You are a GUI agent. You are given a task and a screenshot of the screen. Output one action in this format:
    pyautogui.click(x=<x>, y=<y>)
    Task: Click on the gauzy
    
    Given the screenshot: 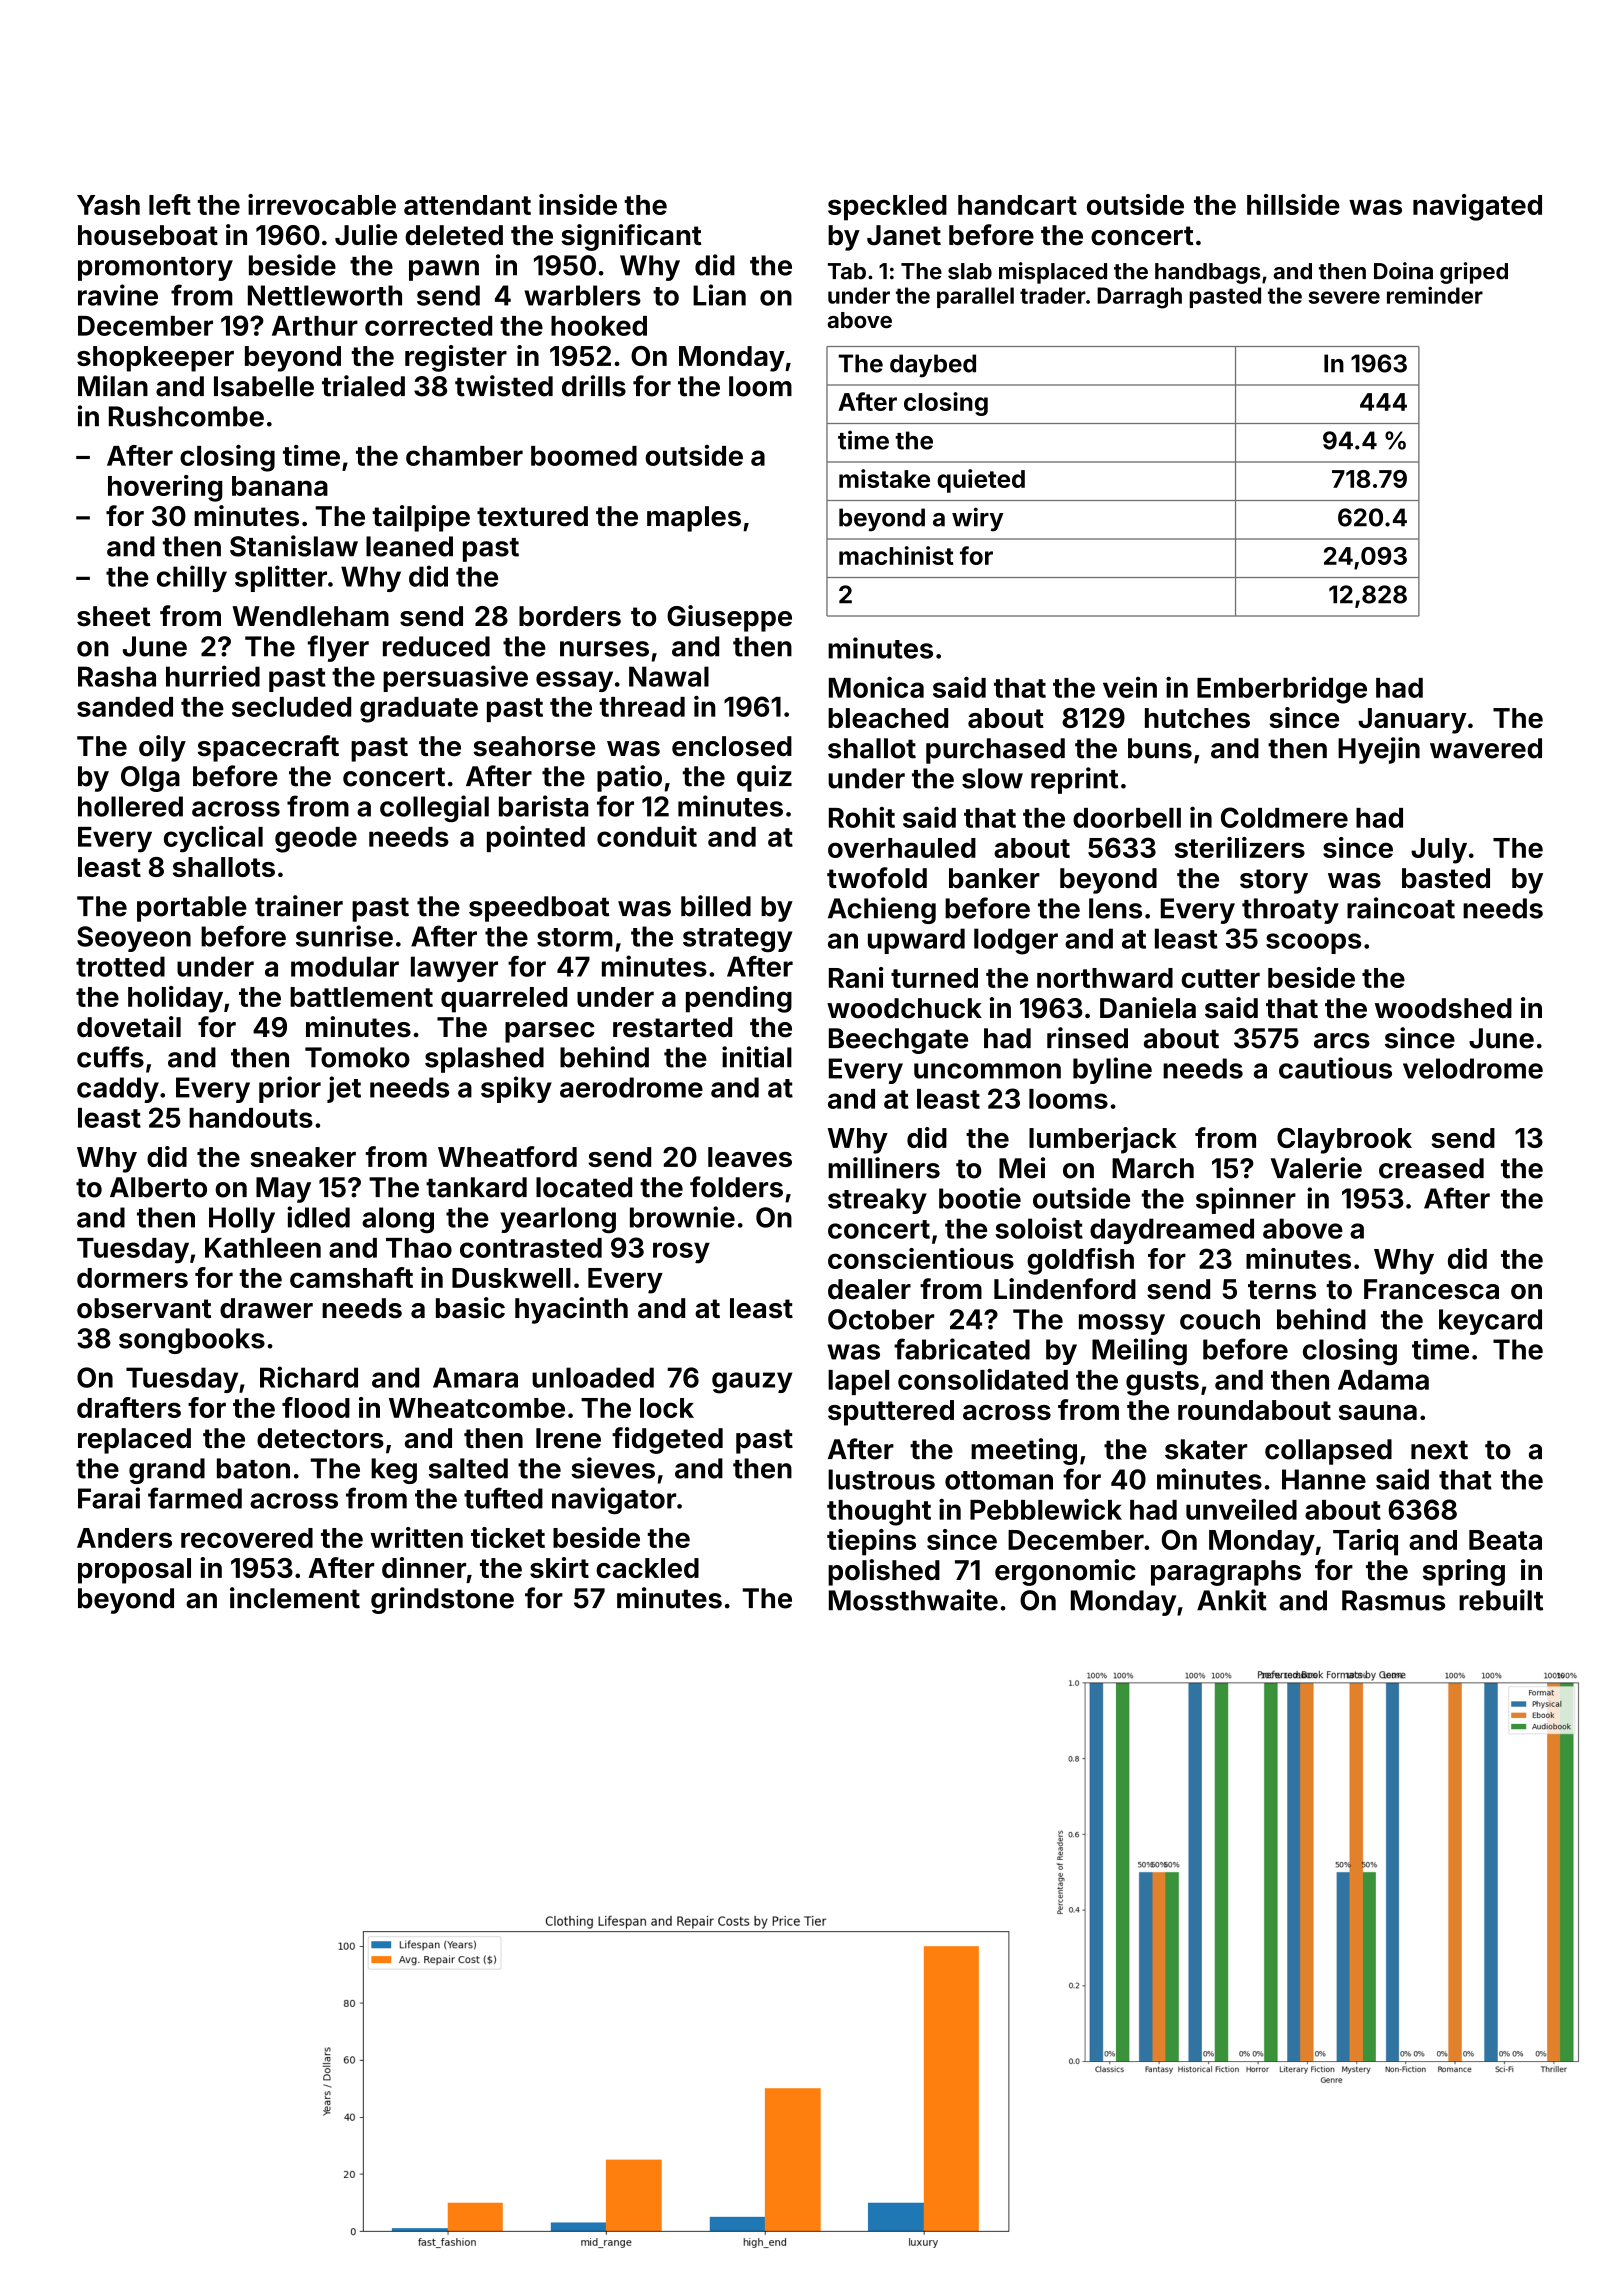 What is the action you would take?
    pyautogui.click(x=752, y=1383)
